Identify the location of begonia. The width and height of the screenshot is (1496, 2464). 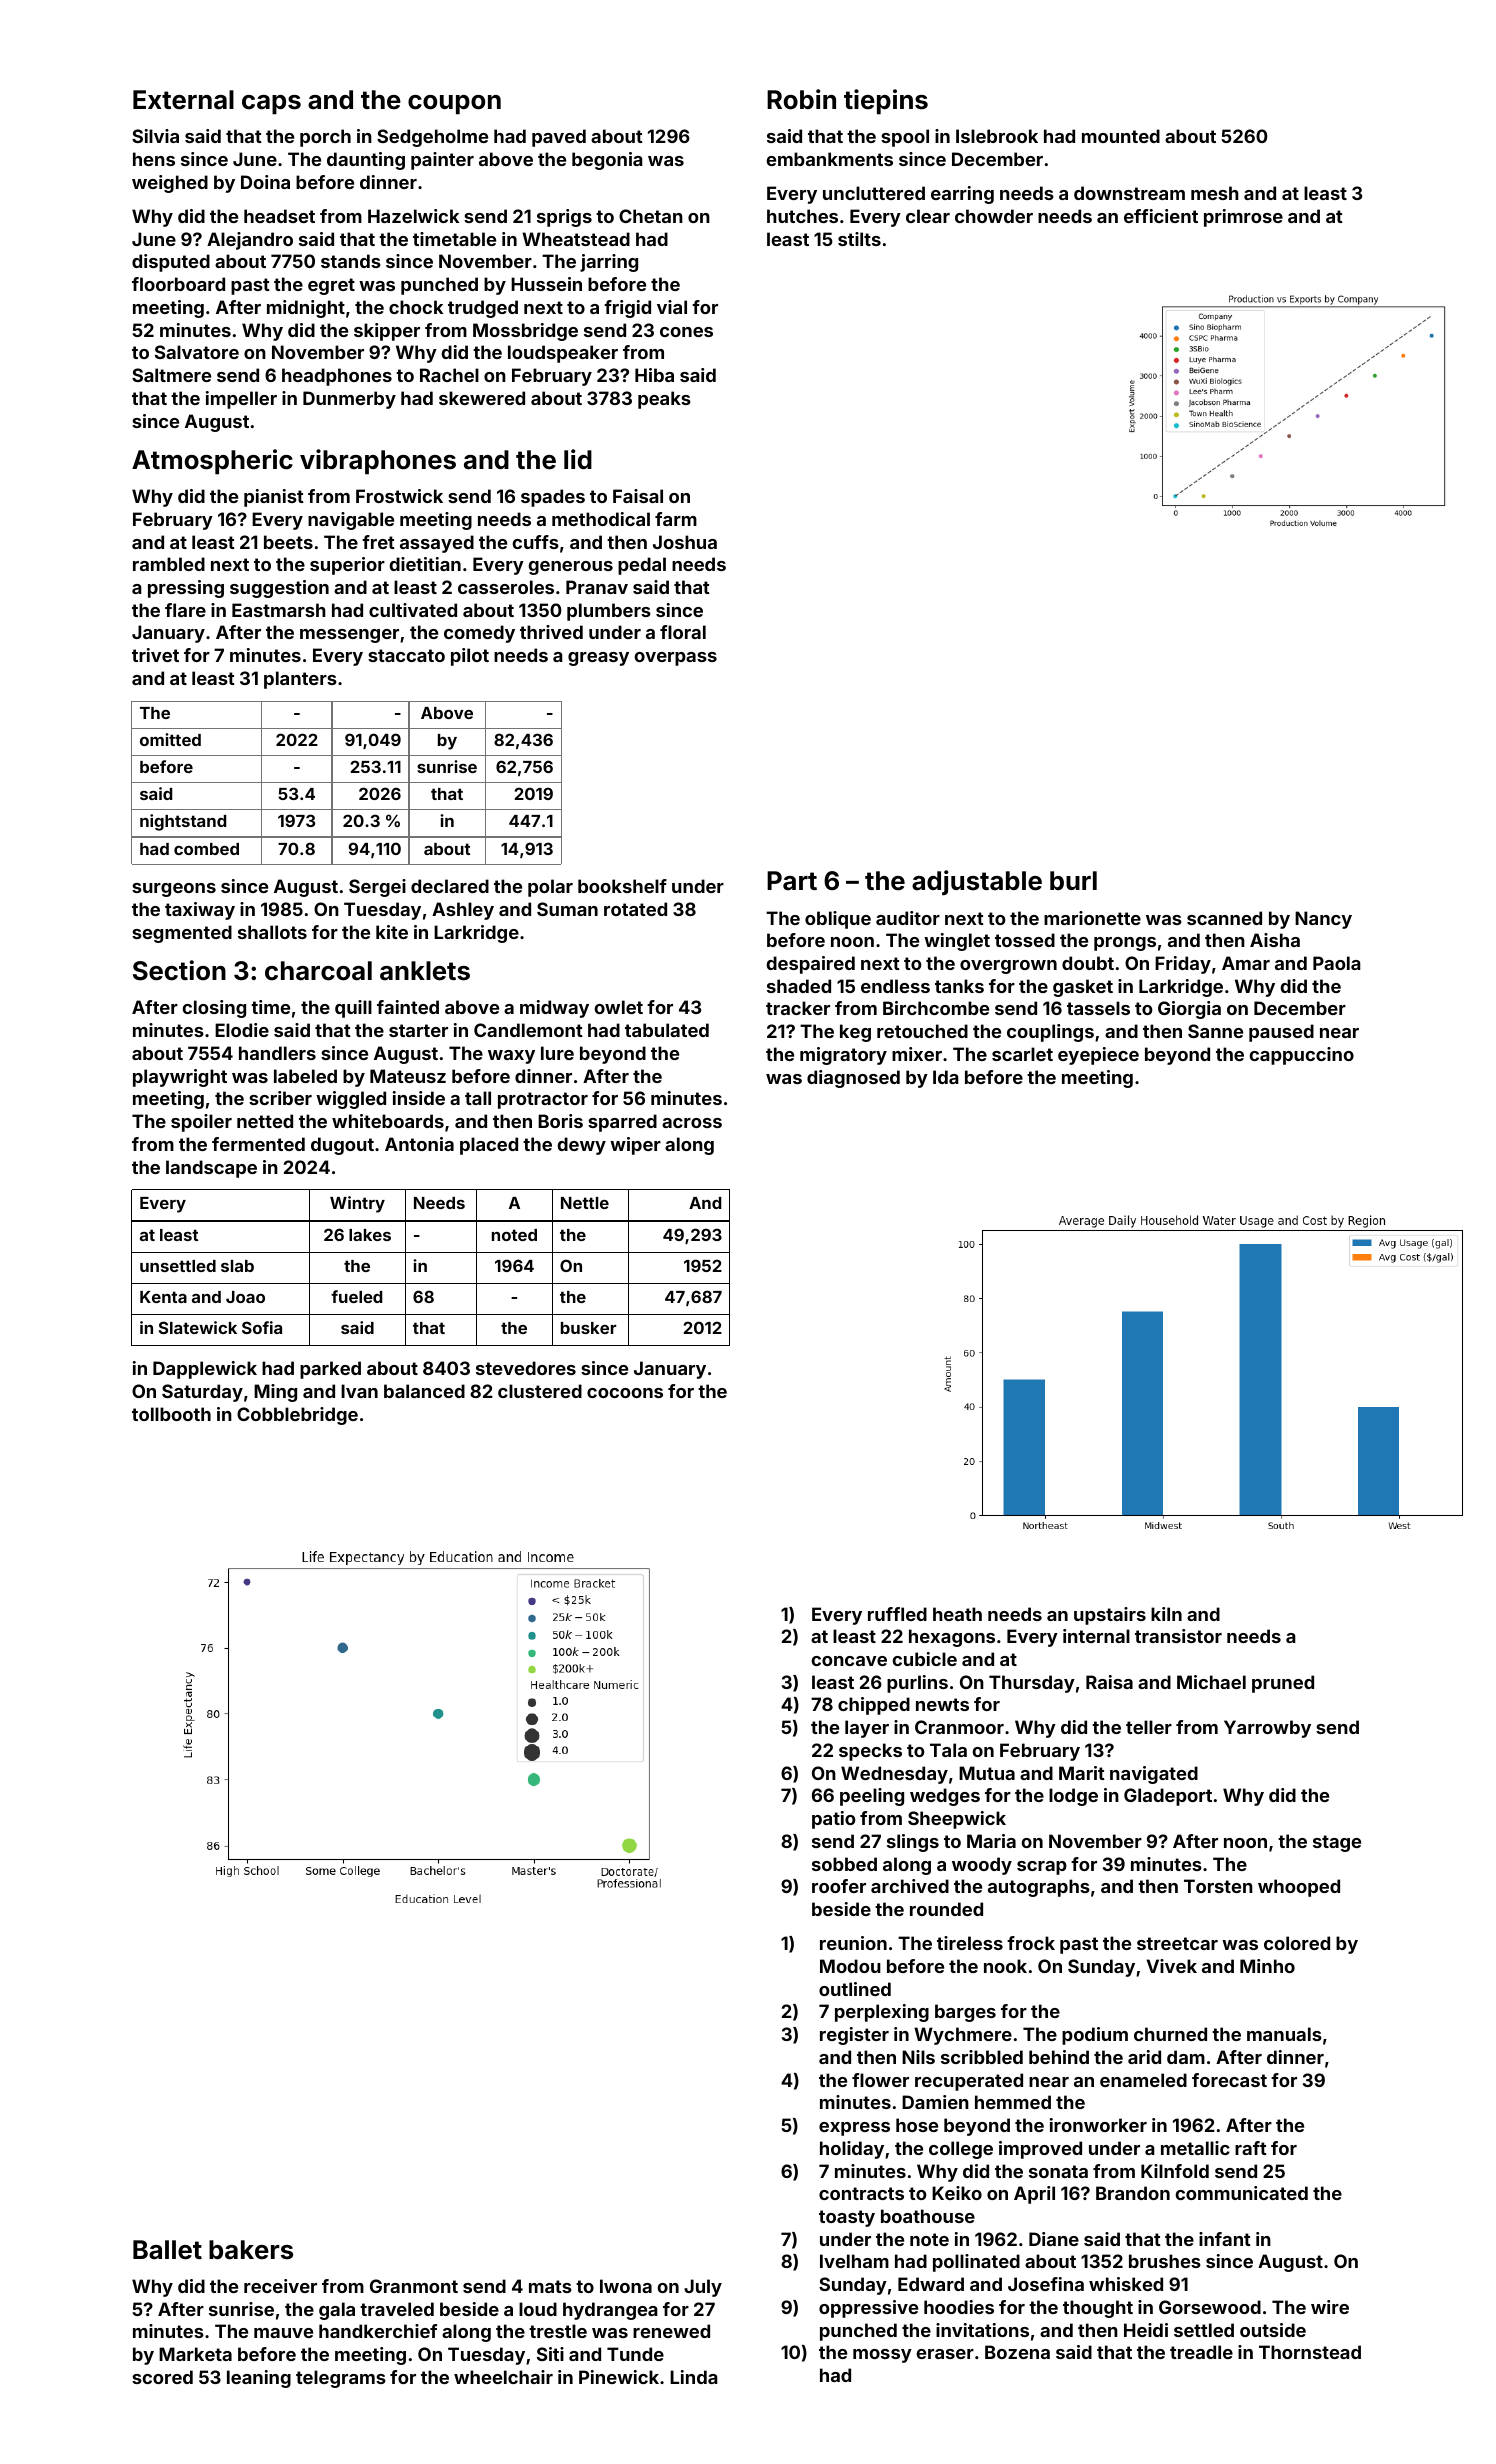
(607, 161).
